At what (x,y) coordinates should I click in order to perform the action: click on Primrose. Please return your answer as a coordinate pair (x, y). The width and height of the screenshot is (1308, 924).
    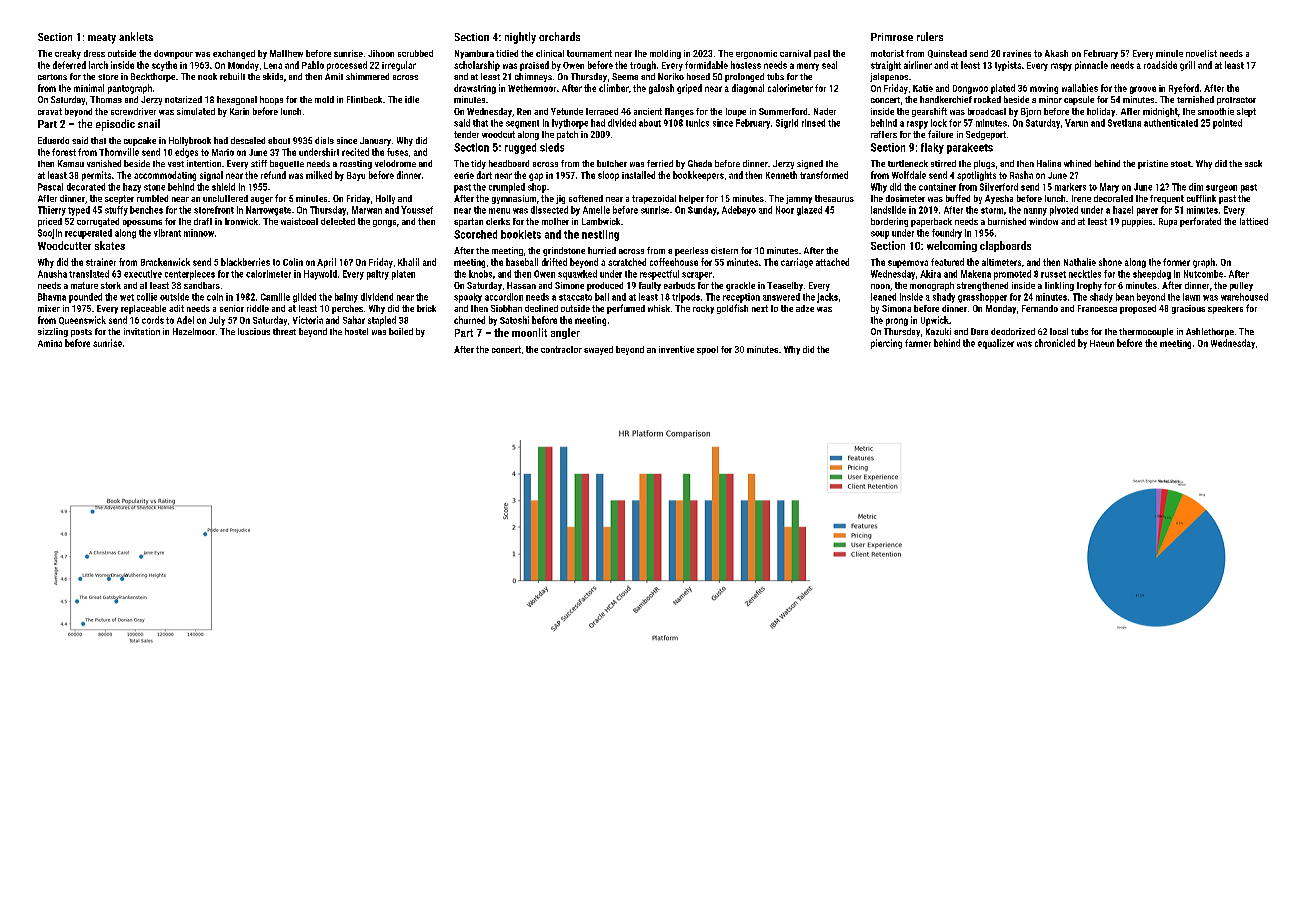
    Looking at the image, I should click on (892, 37).
